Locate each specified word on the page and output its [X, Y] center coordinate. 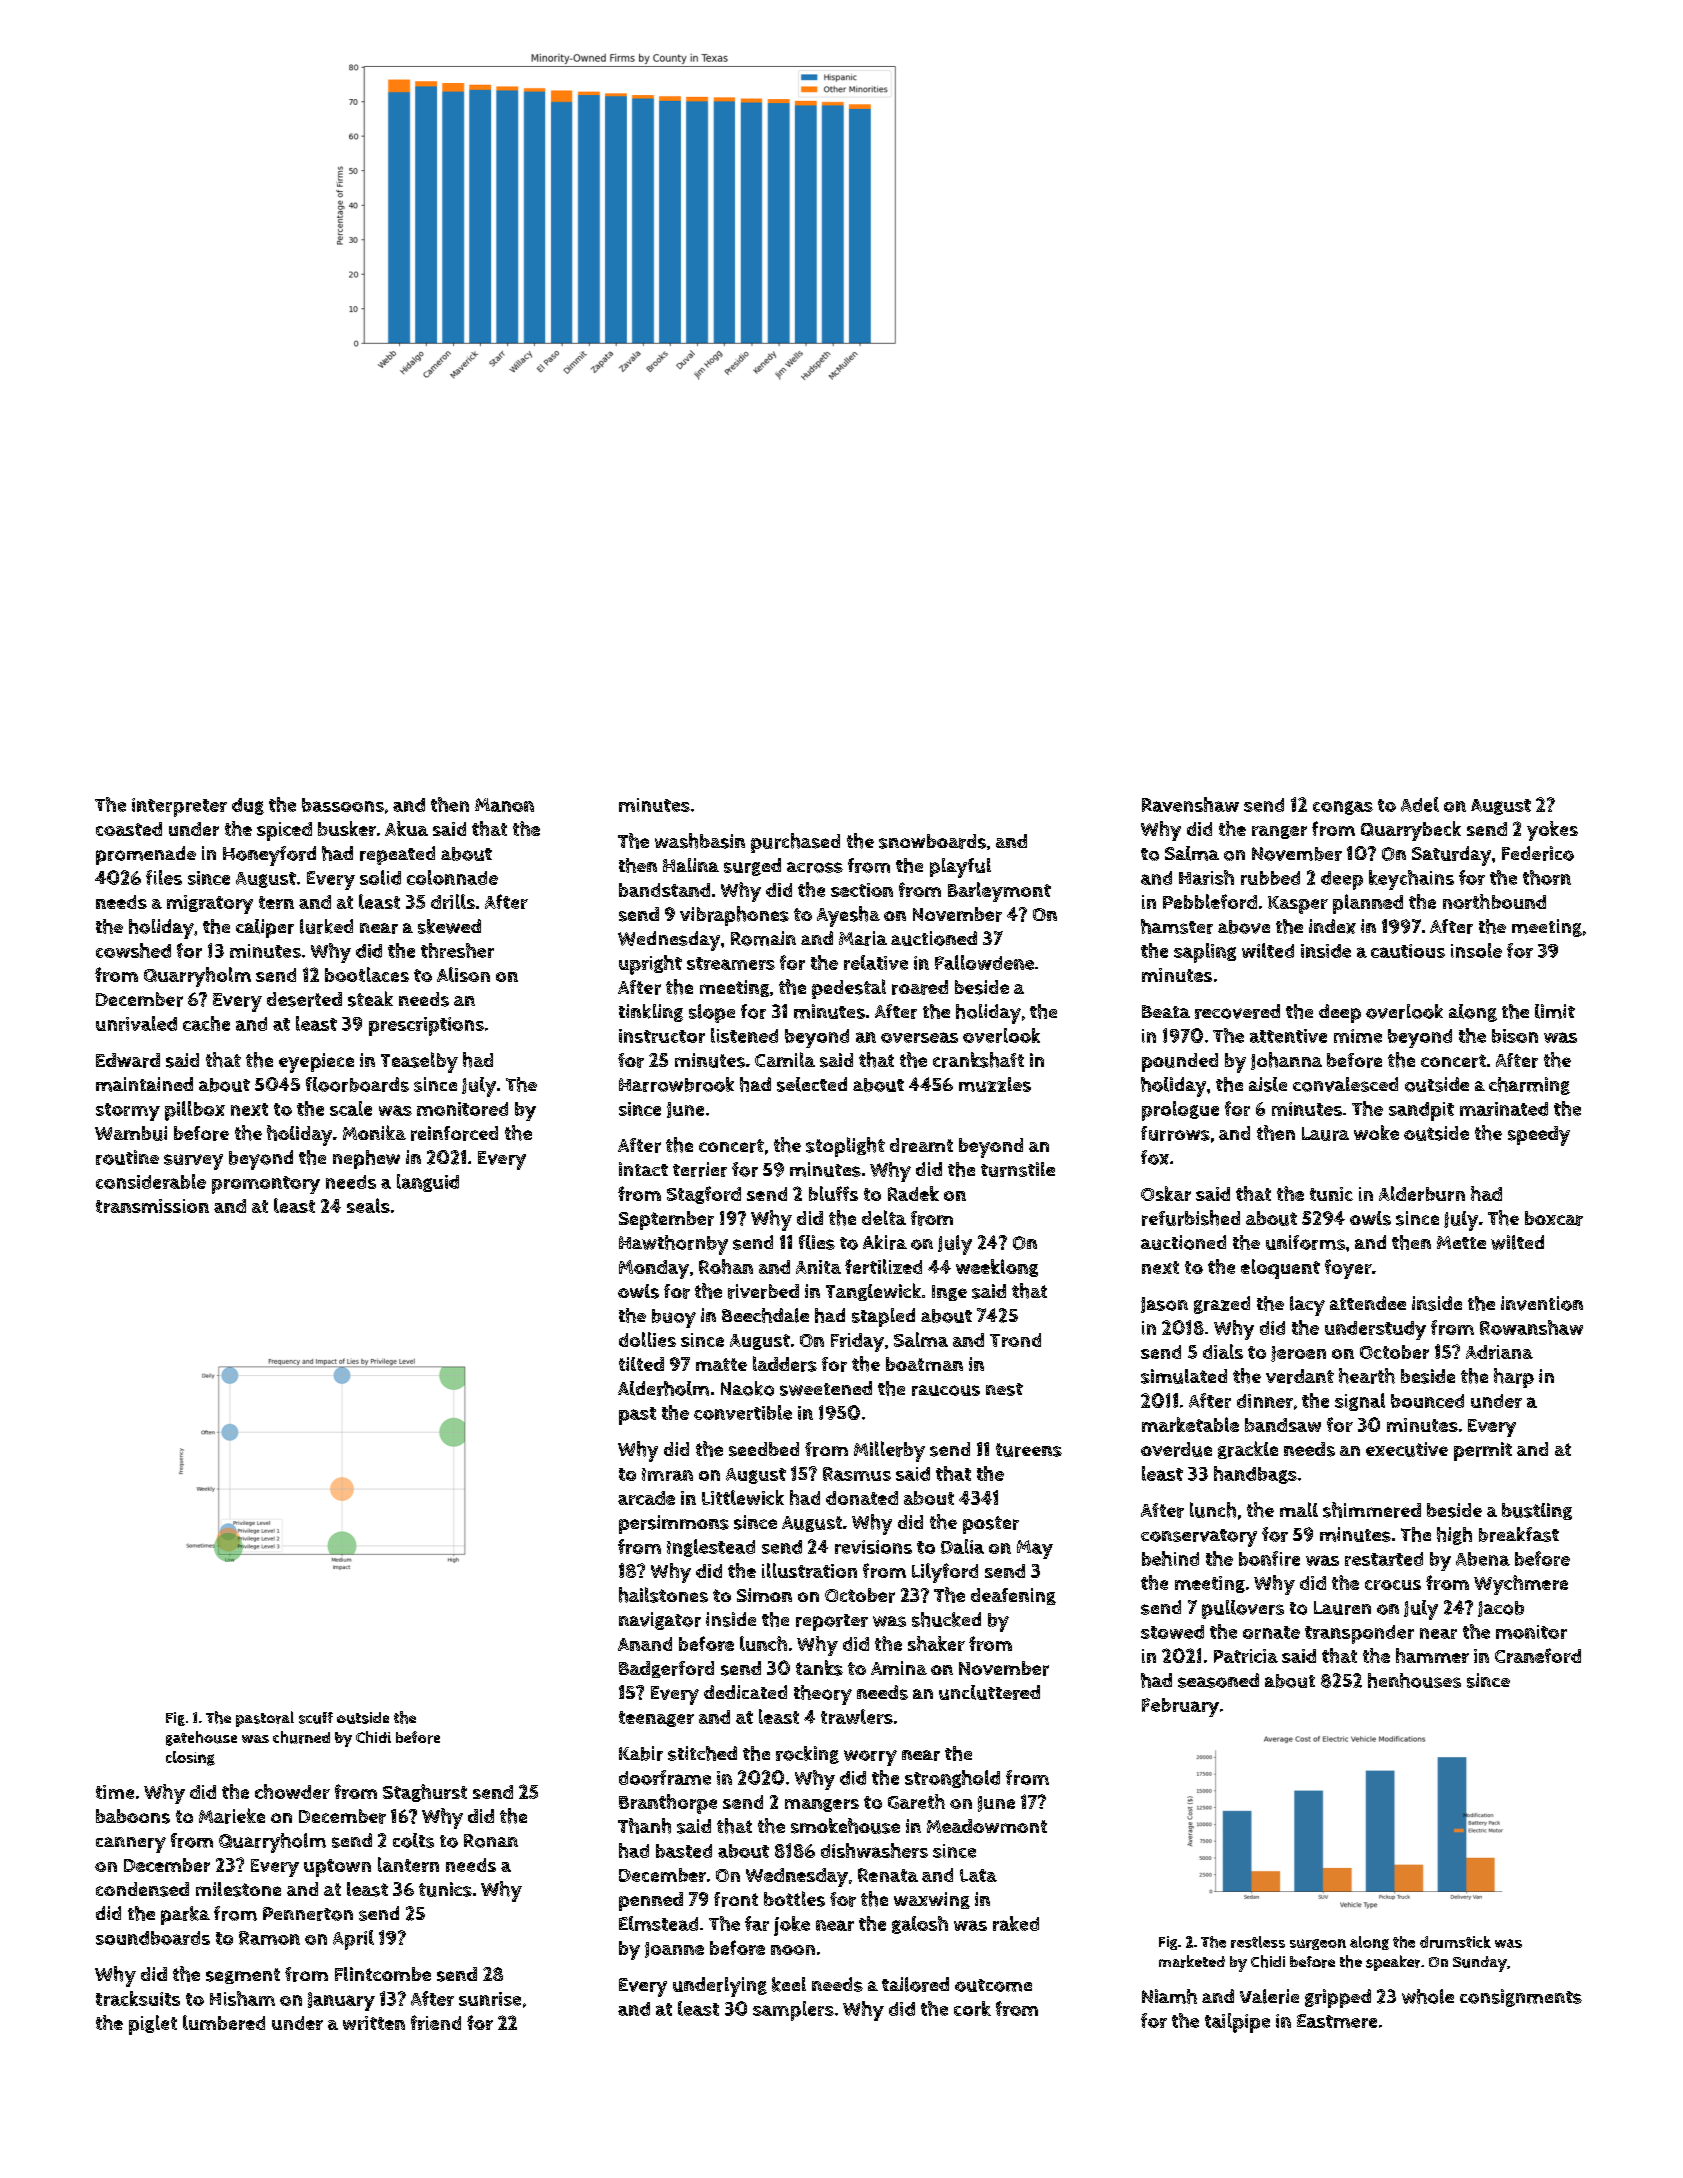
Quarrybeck [1411, 831]
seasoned [1218, 1680]
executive [1407, 1449]
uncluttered [989, 1692]
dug [248, 806]
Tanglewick [873, 1292]
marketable [1190, 1424]
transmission [152, 1206]
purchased [795, 843]
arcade [646, 1498]
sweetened [826, 1388]
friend [436, 2022]
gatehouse [201, 1738]
